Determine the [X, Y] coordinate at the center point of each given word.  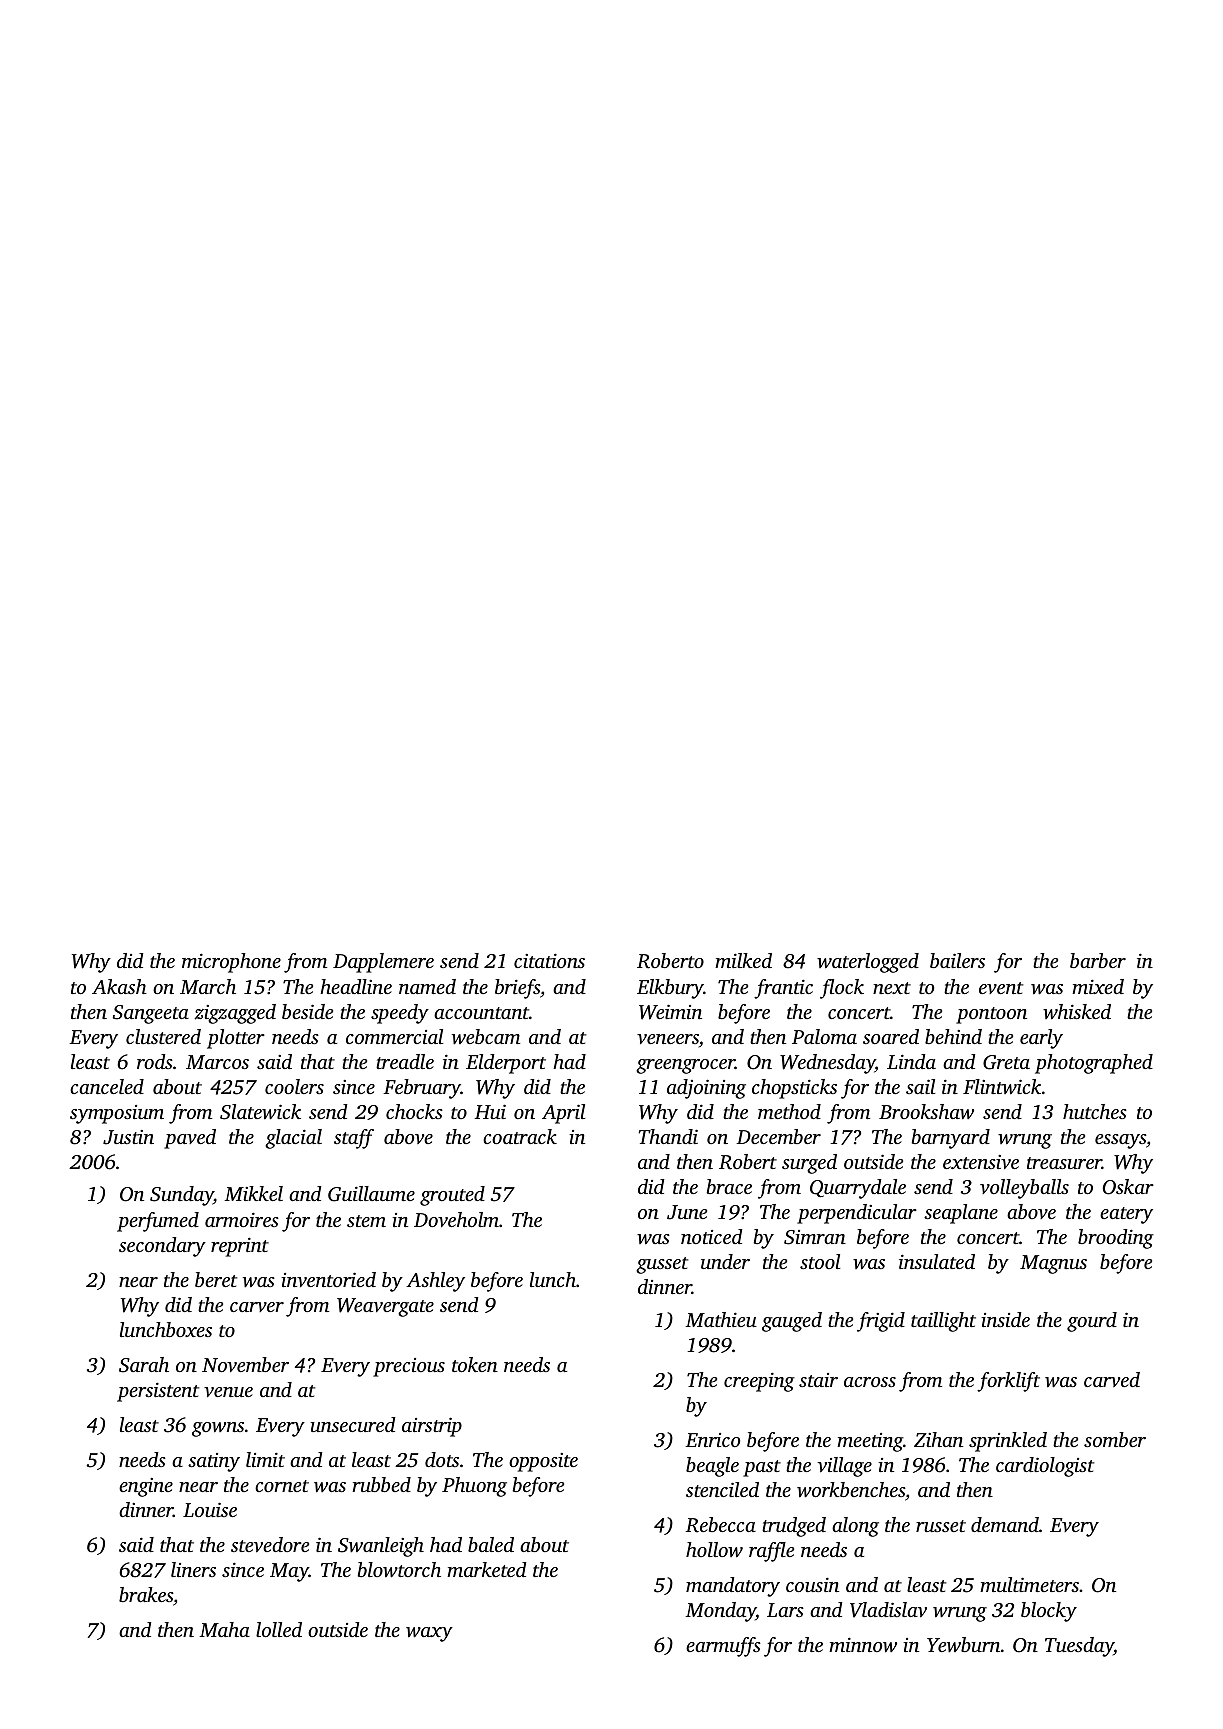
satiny [214, 1462]
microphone [231, 963]
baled [491, 1544]
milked [743, 960]
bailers [957, 960]
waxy [429, 1634]
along [855, 1527]
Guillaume [371, 1194]
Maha [224, 1629]
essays [1120, 1141]
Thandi [668, 1136]
